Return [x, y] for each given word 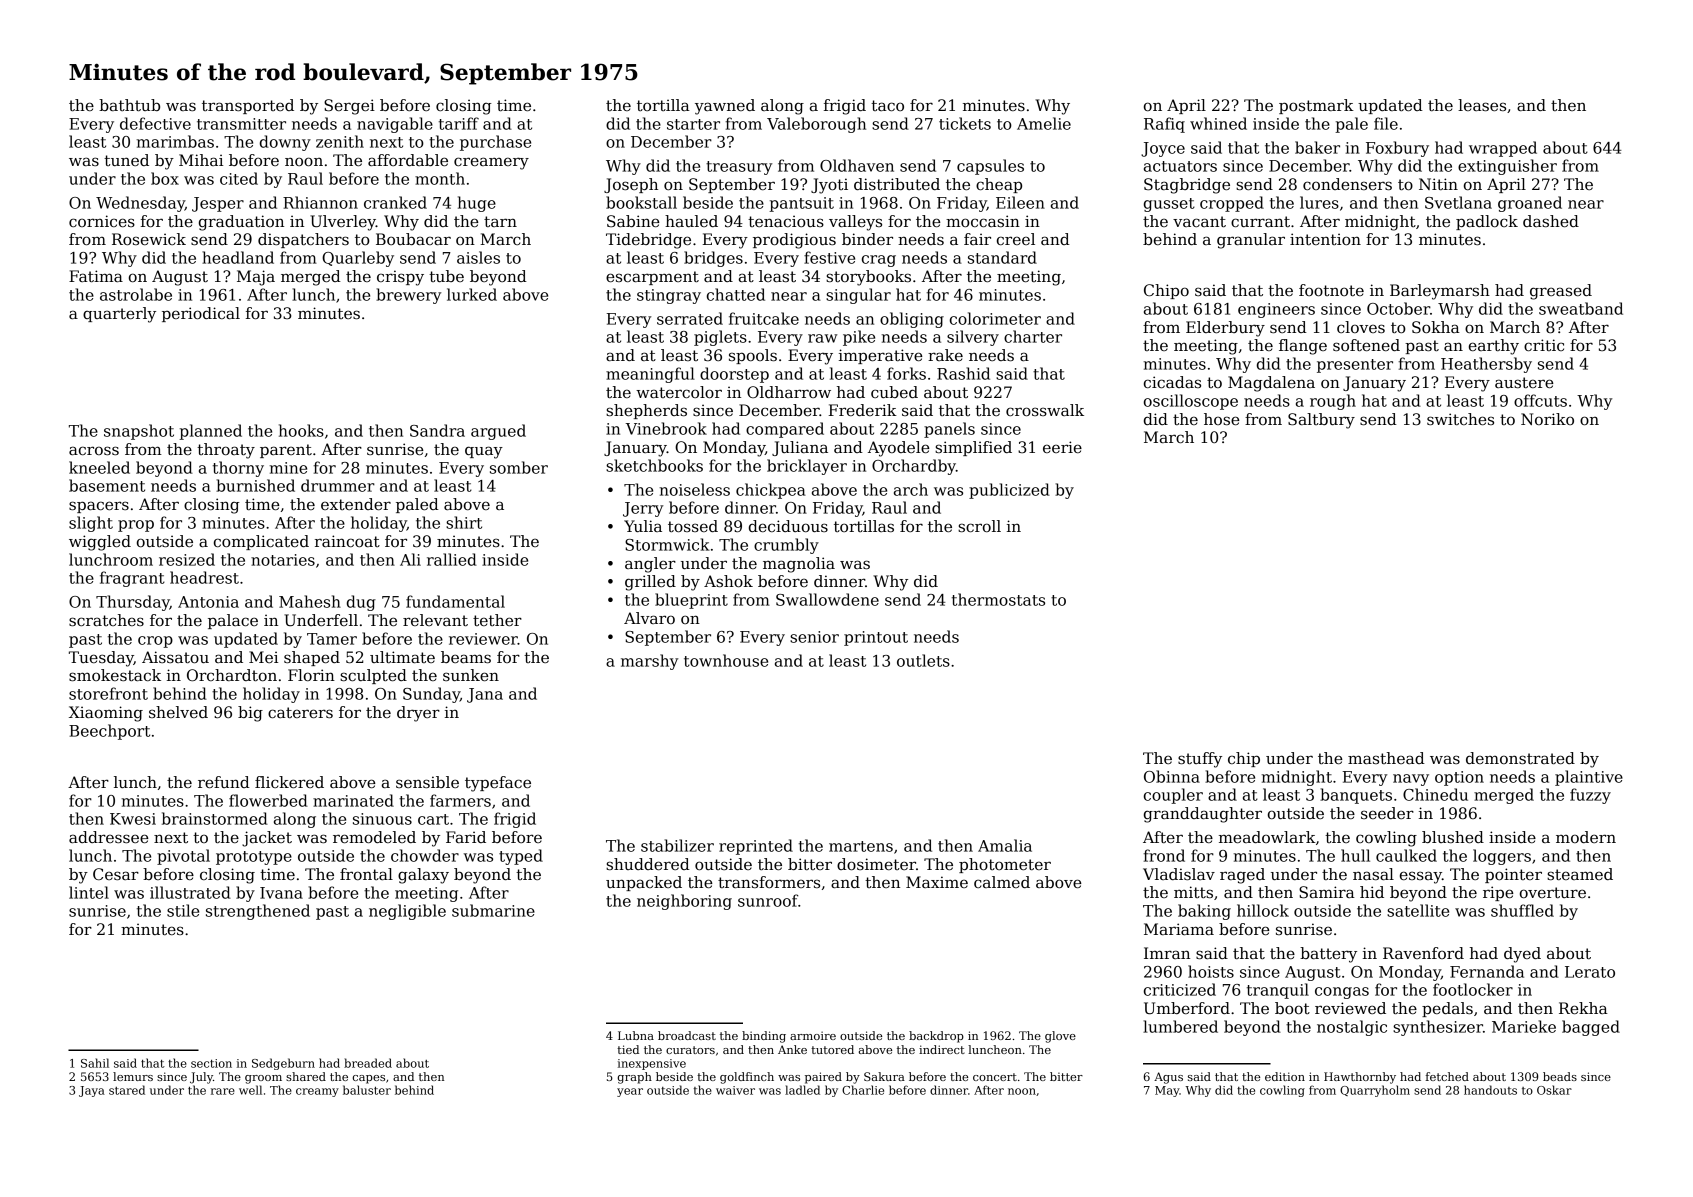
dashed [1551, 221]
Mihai [201, 160]
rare [223, 1091]
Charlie [863, 1090]
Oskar [1554, 1090]
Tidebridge [648, 241]
